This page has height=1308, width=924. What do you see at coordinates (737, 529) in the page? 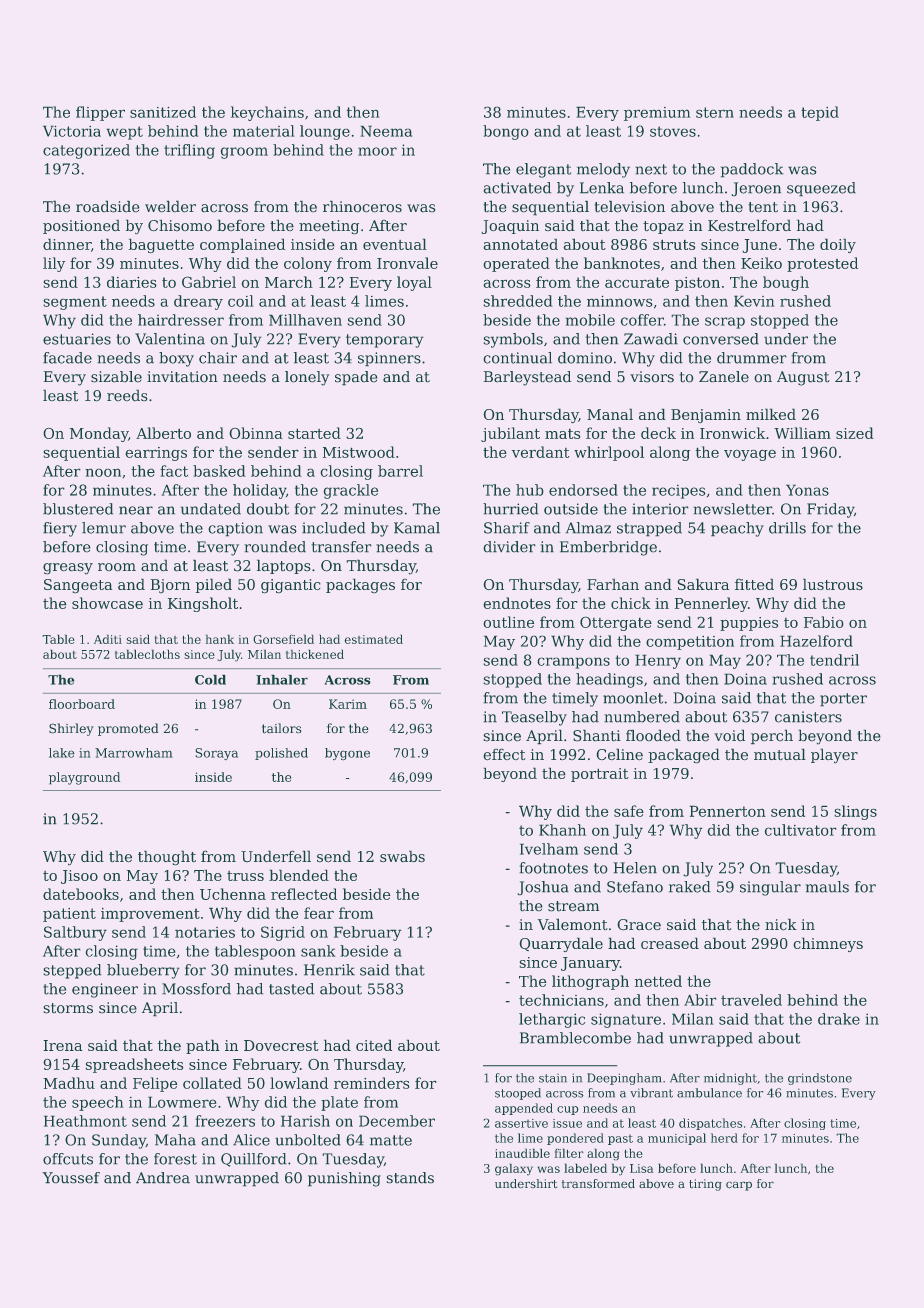
I see `peachy` at bounding box center [737, 529].
